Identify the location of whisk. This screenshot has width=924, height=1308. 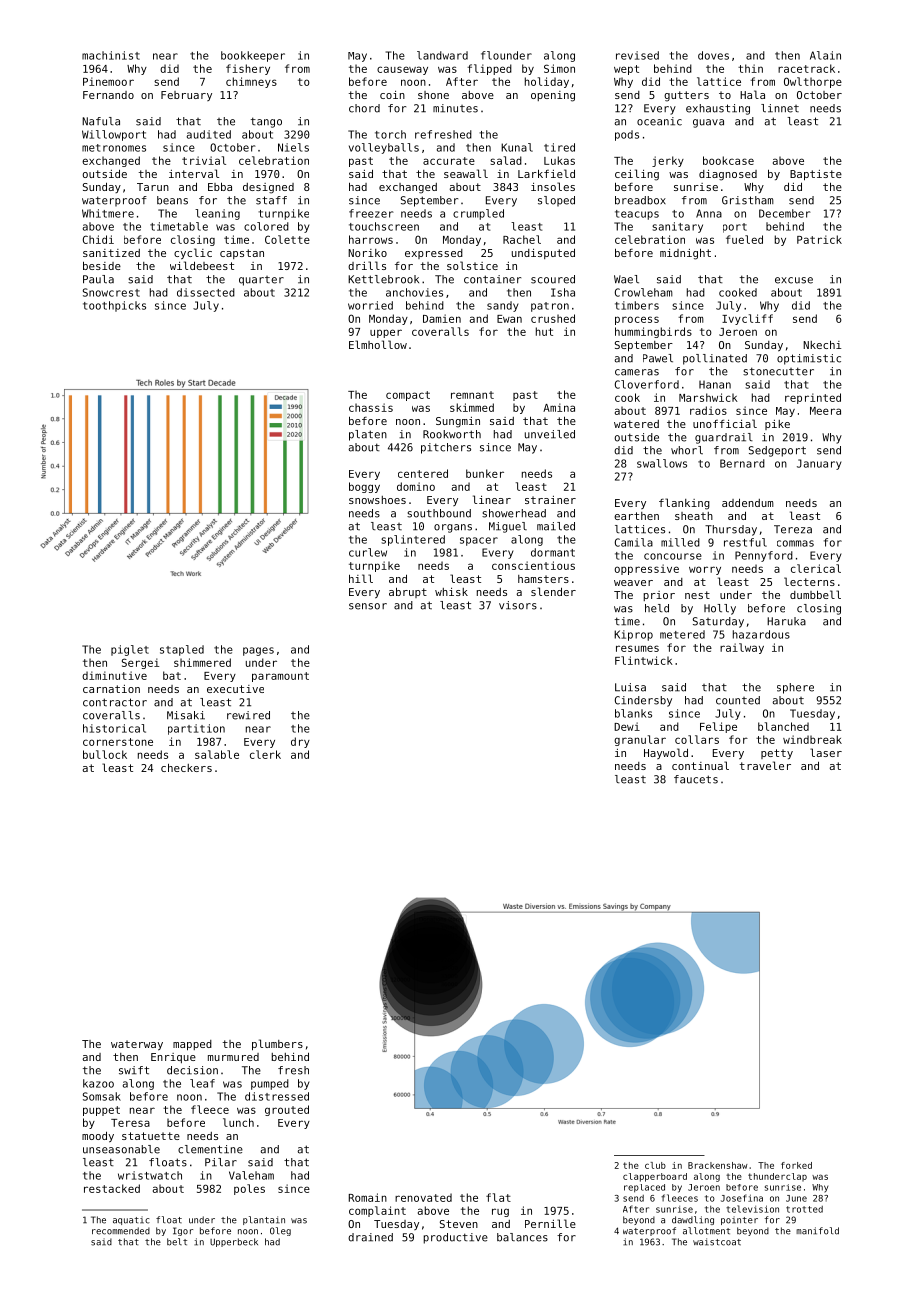
(451, 592).
